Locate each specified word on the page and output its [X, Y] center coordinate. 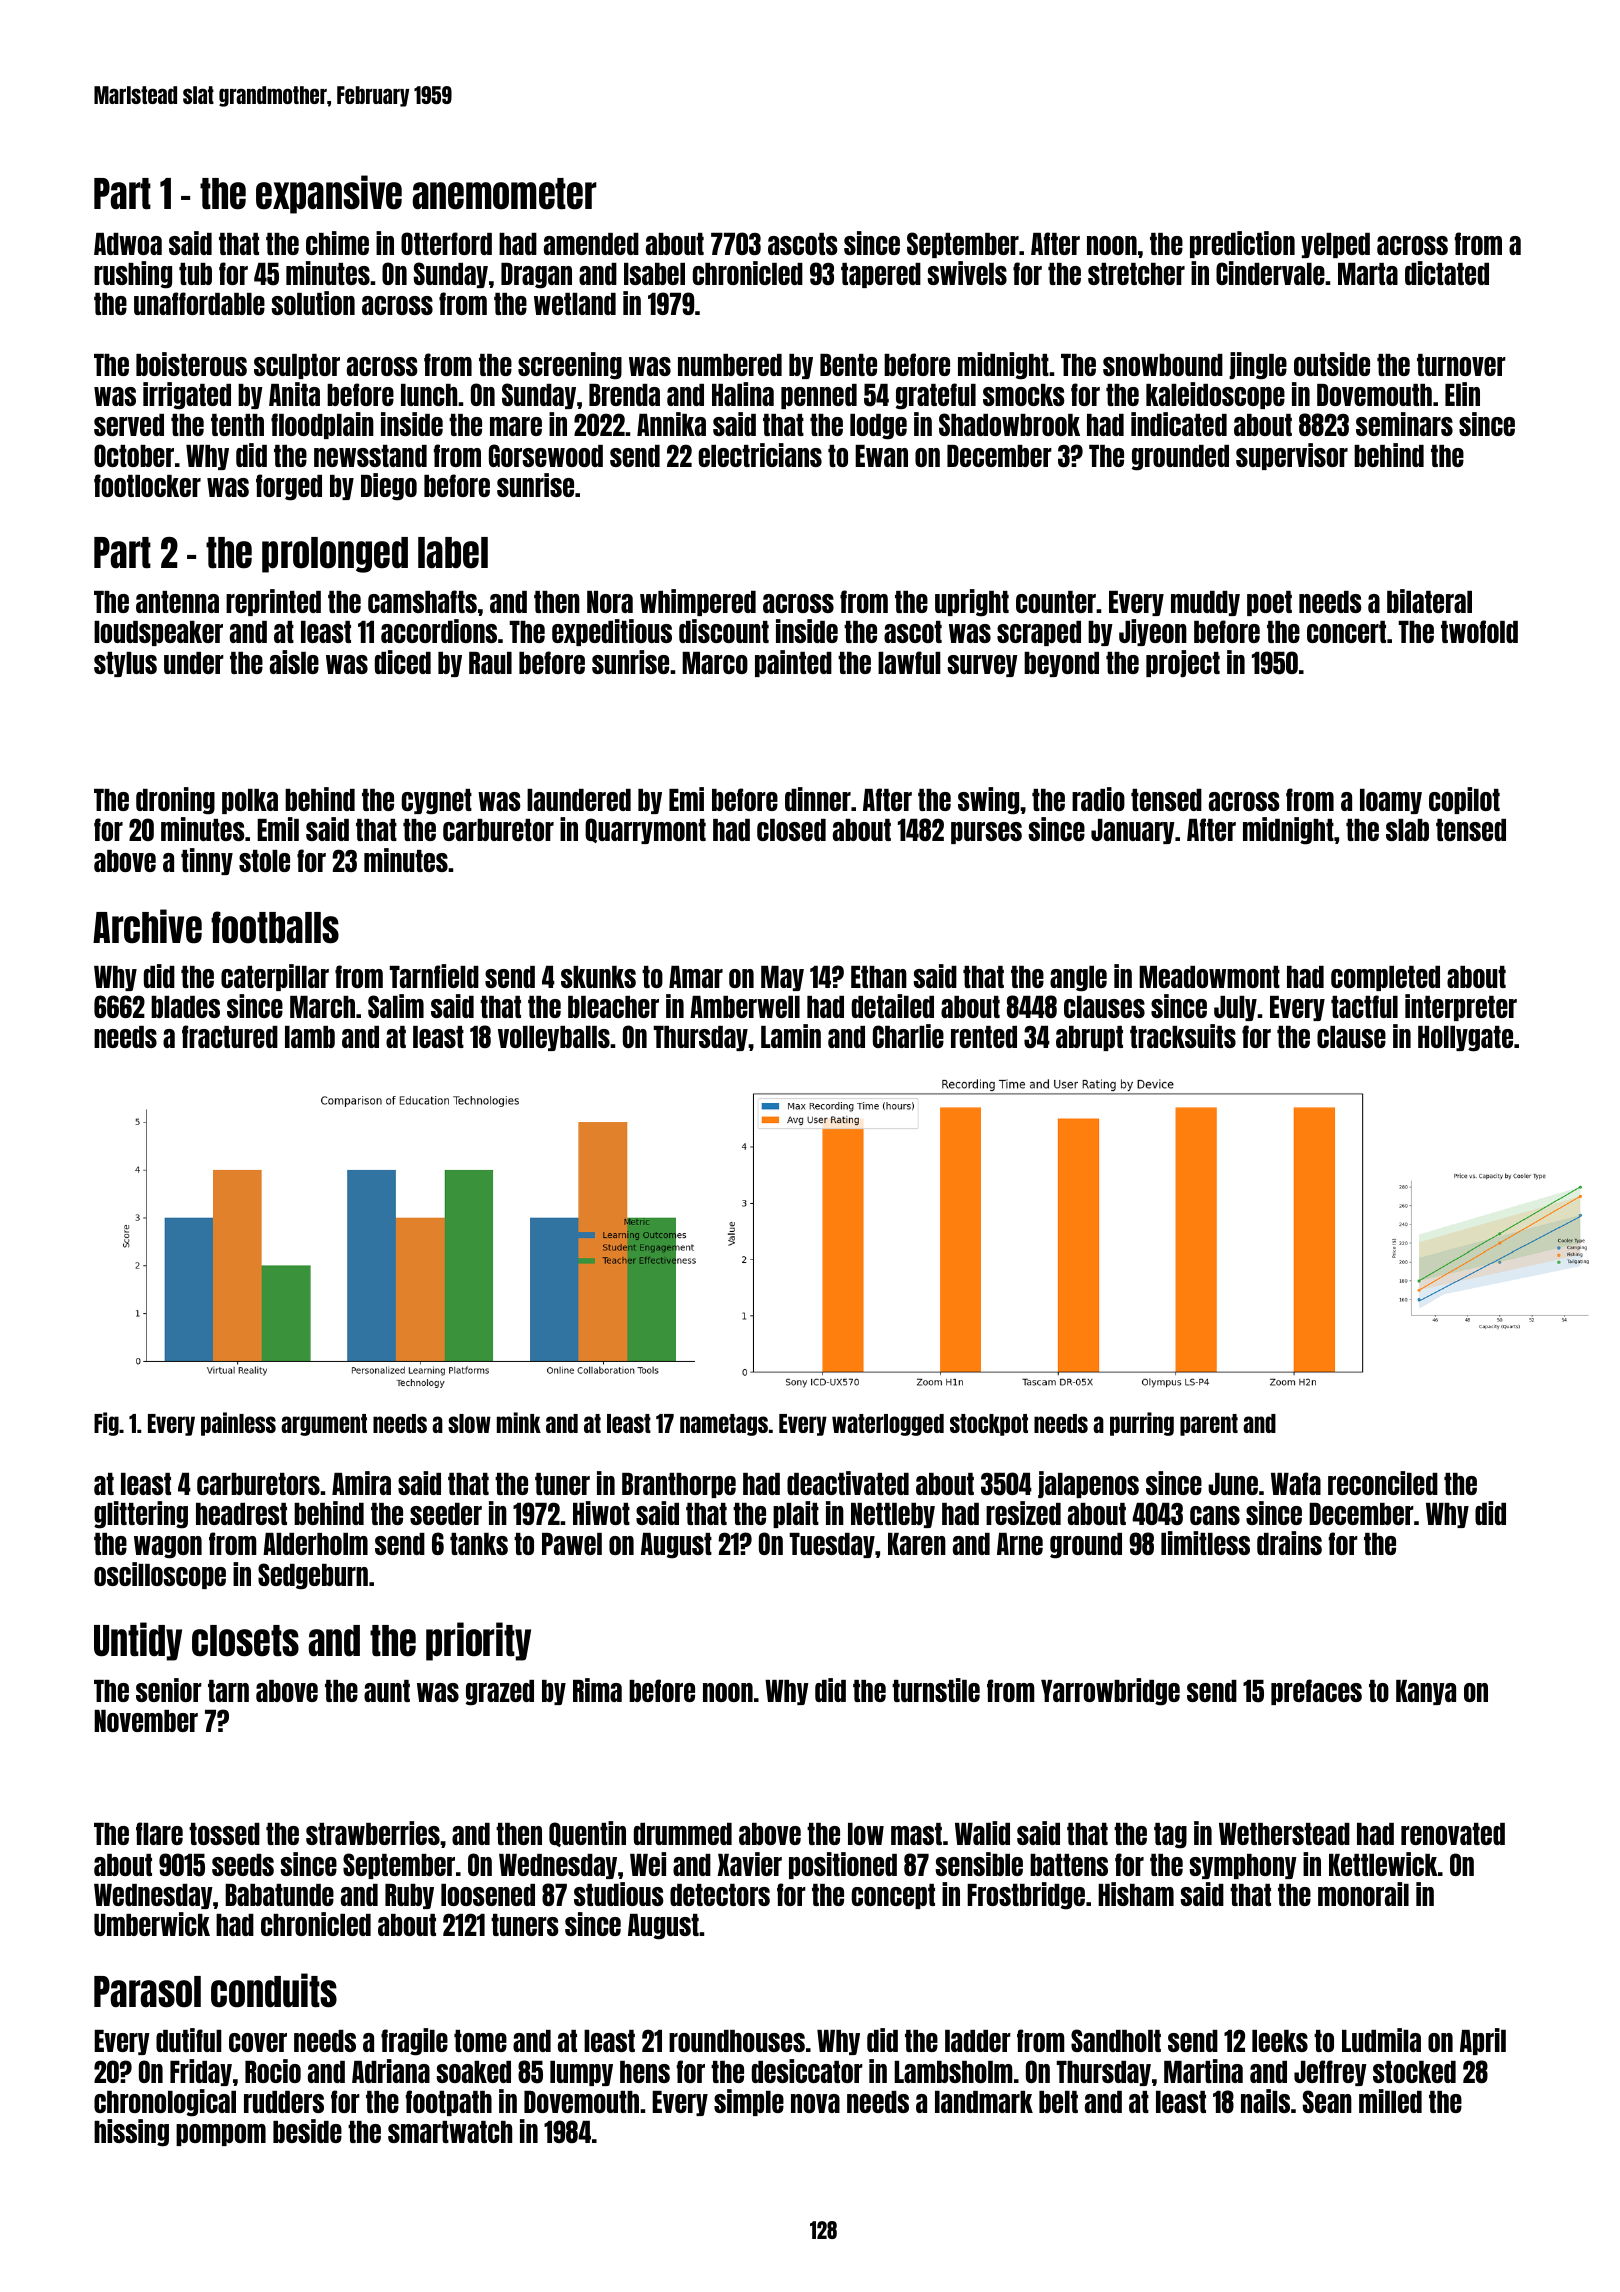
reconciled [1383, 1483]
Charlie [908, 1036]
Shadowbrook [1009, 424]
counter [1056, 602]
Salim [396, 1006]
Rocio [273, 2071]
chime [337, 243]
